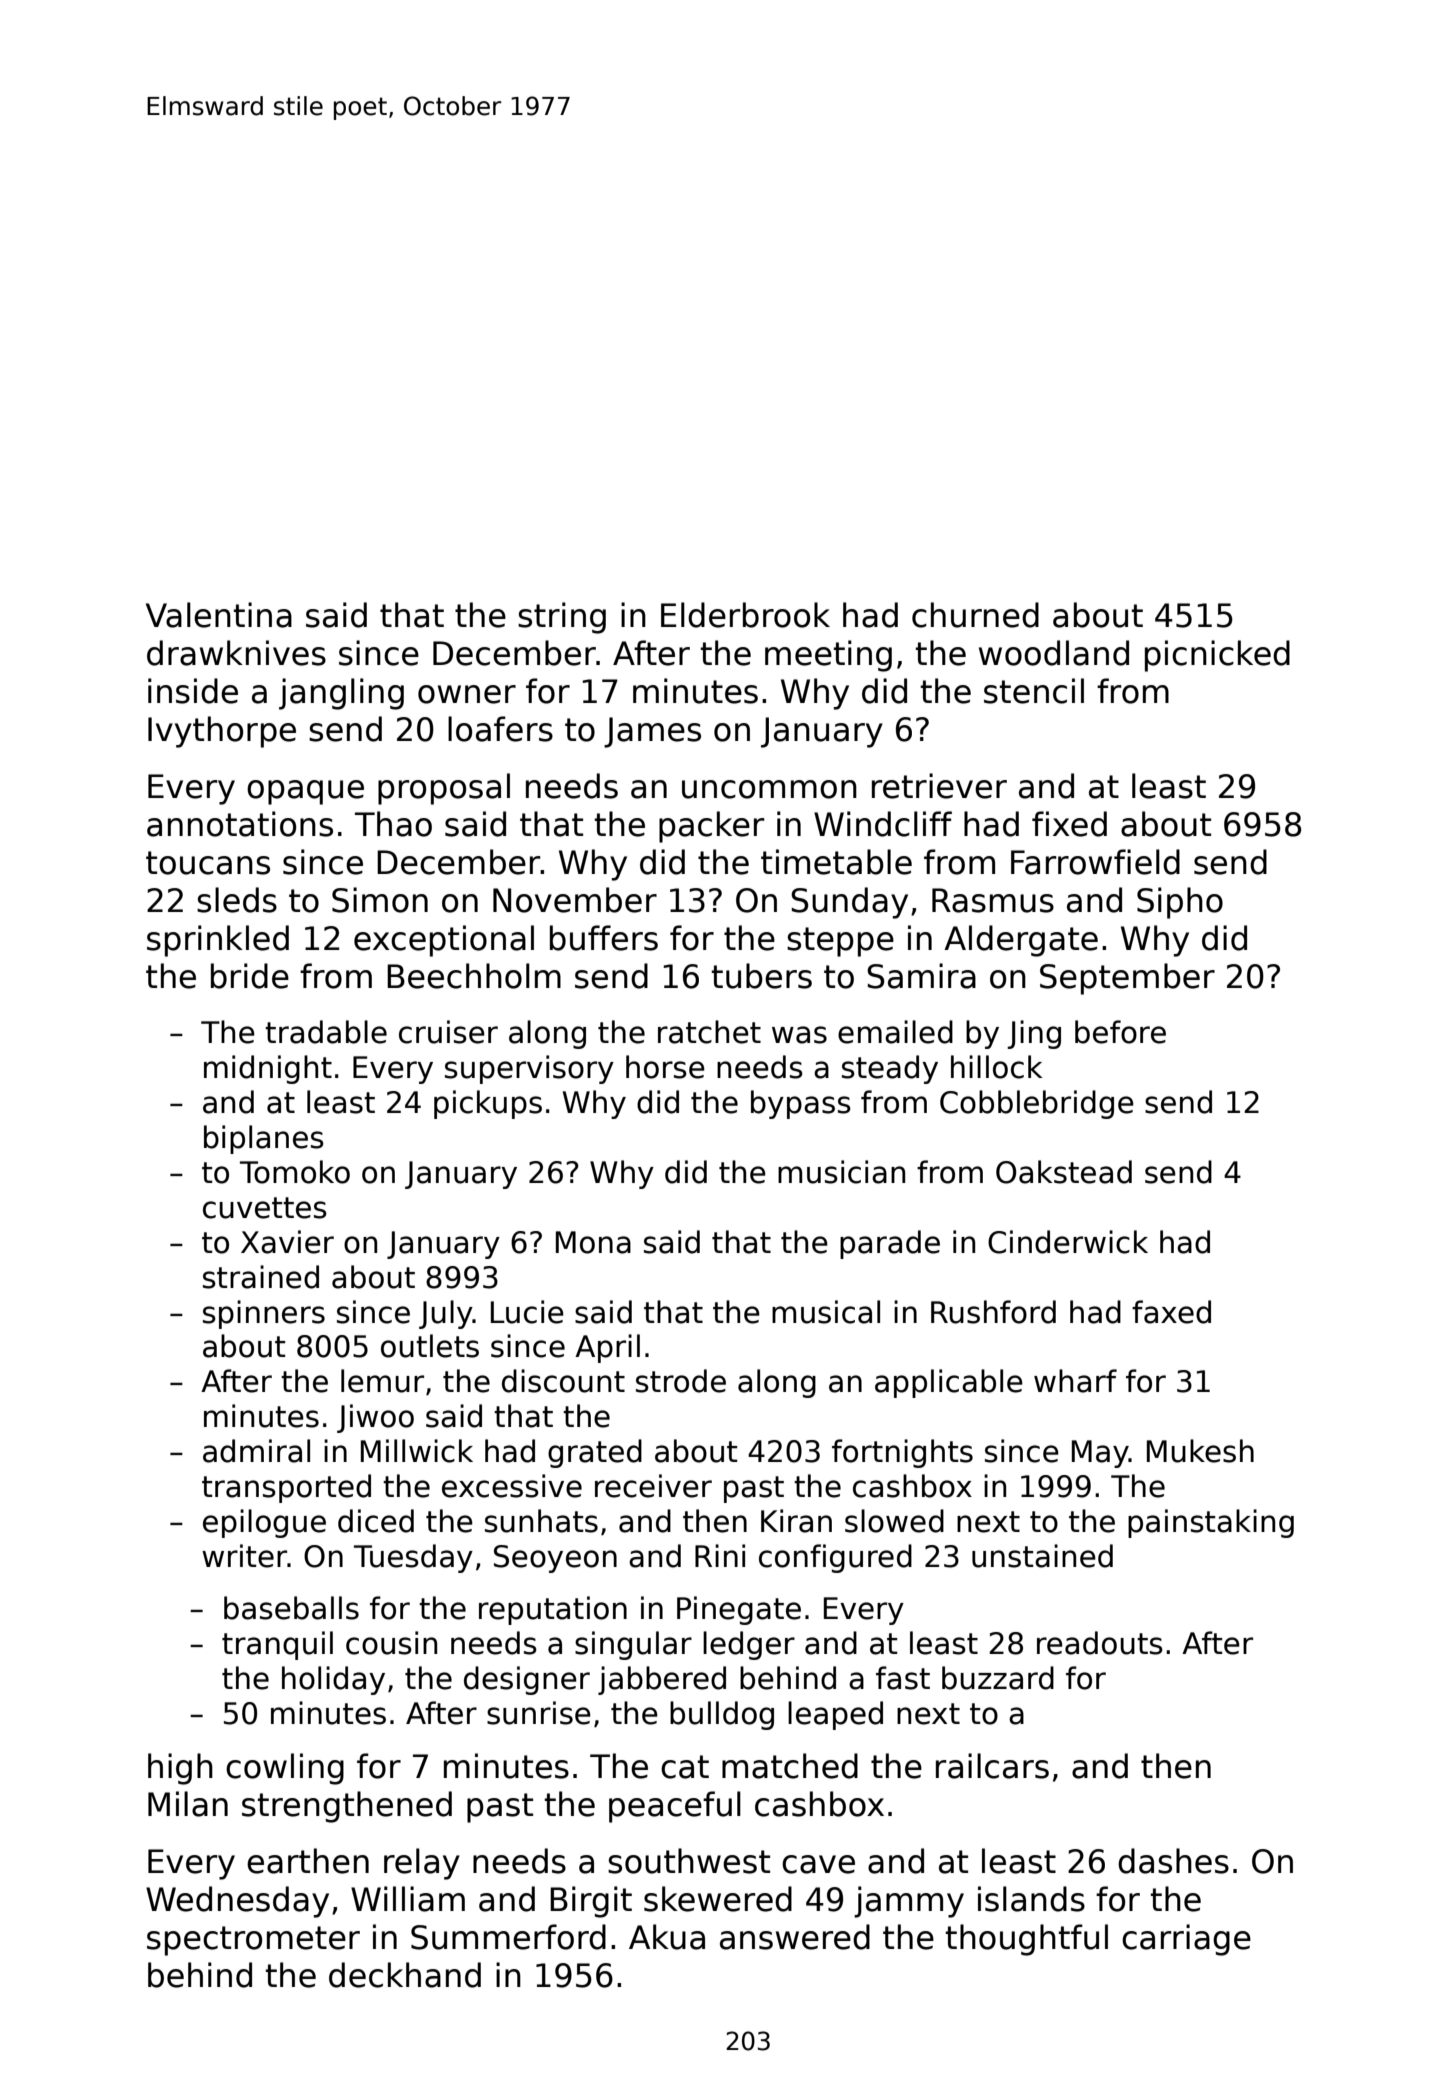 Image resolution: width=1450 pixels, height=2100 pixels. I want to click on admiral, so click(256, 1451).
